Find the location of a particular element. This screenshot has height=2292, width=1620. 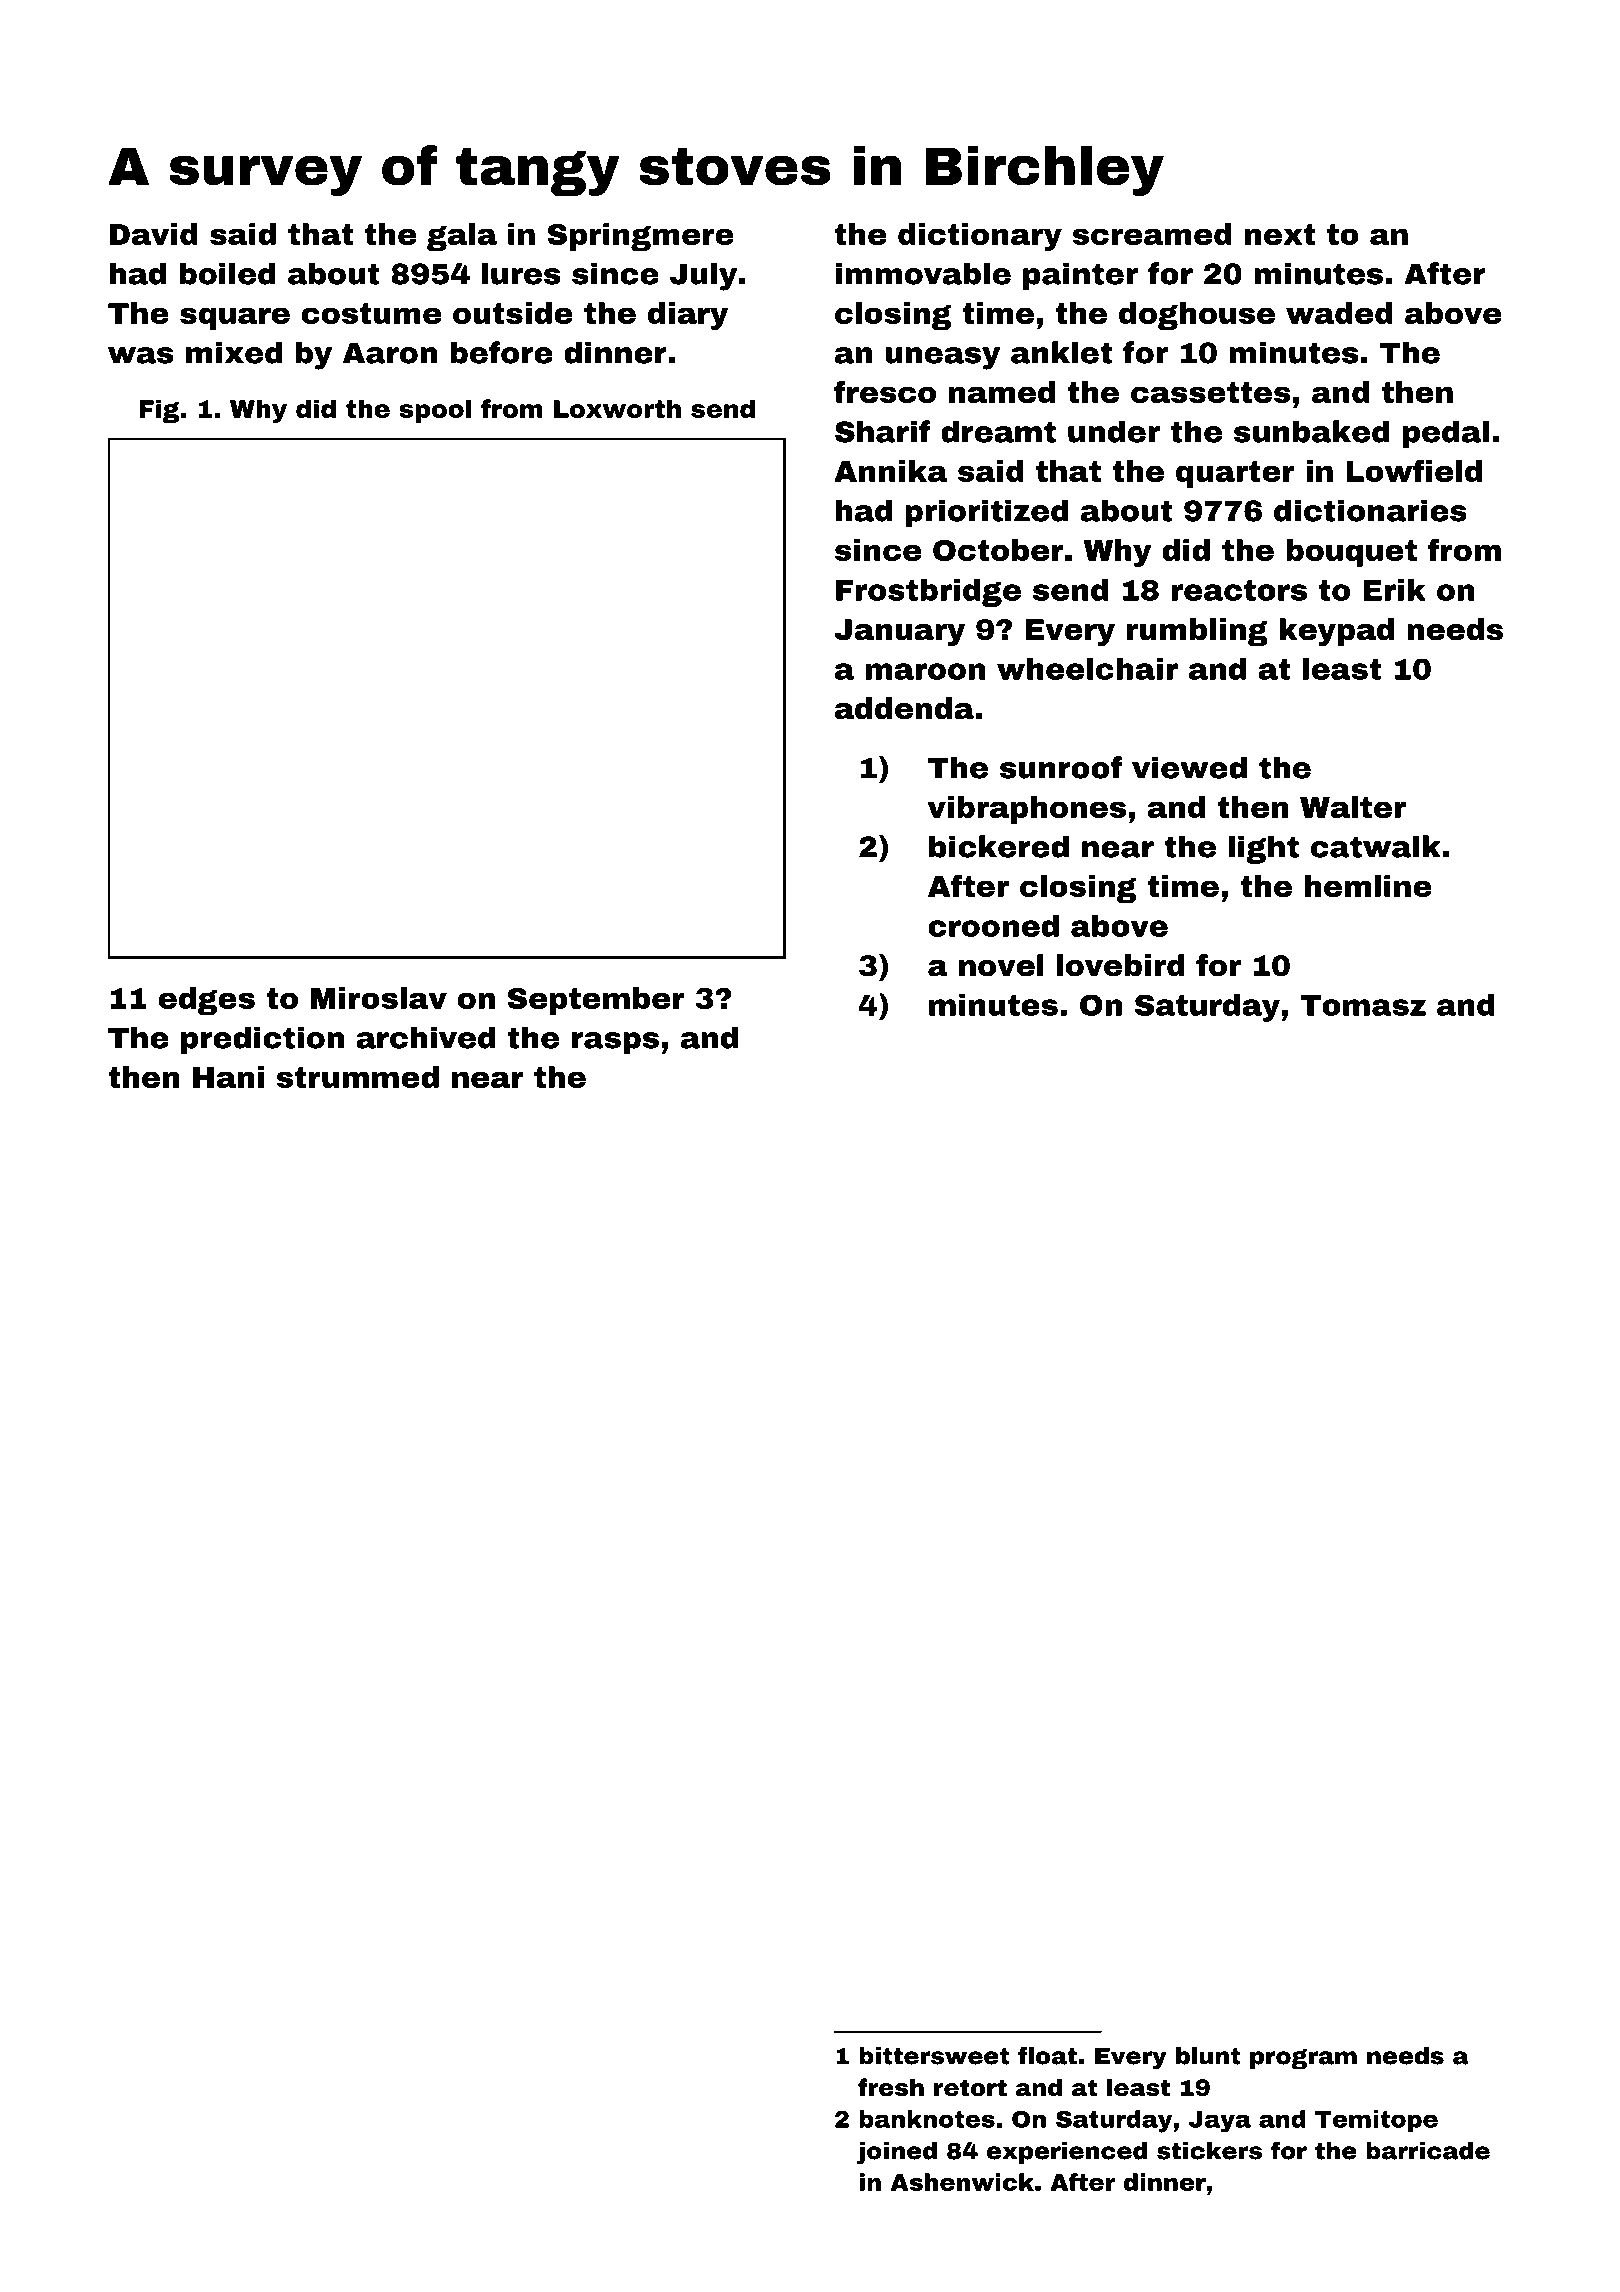

program is located at coordinates (1303, 2059).
